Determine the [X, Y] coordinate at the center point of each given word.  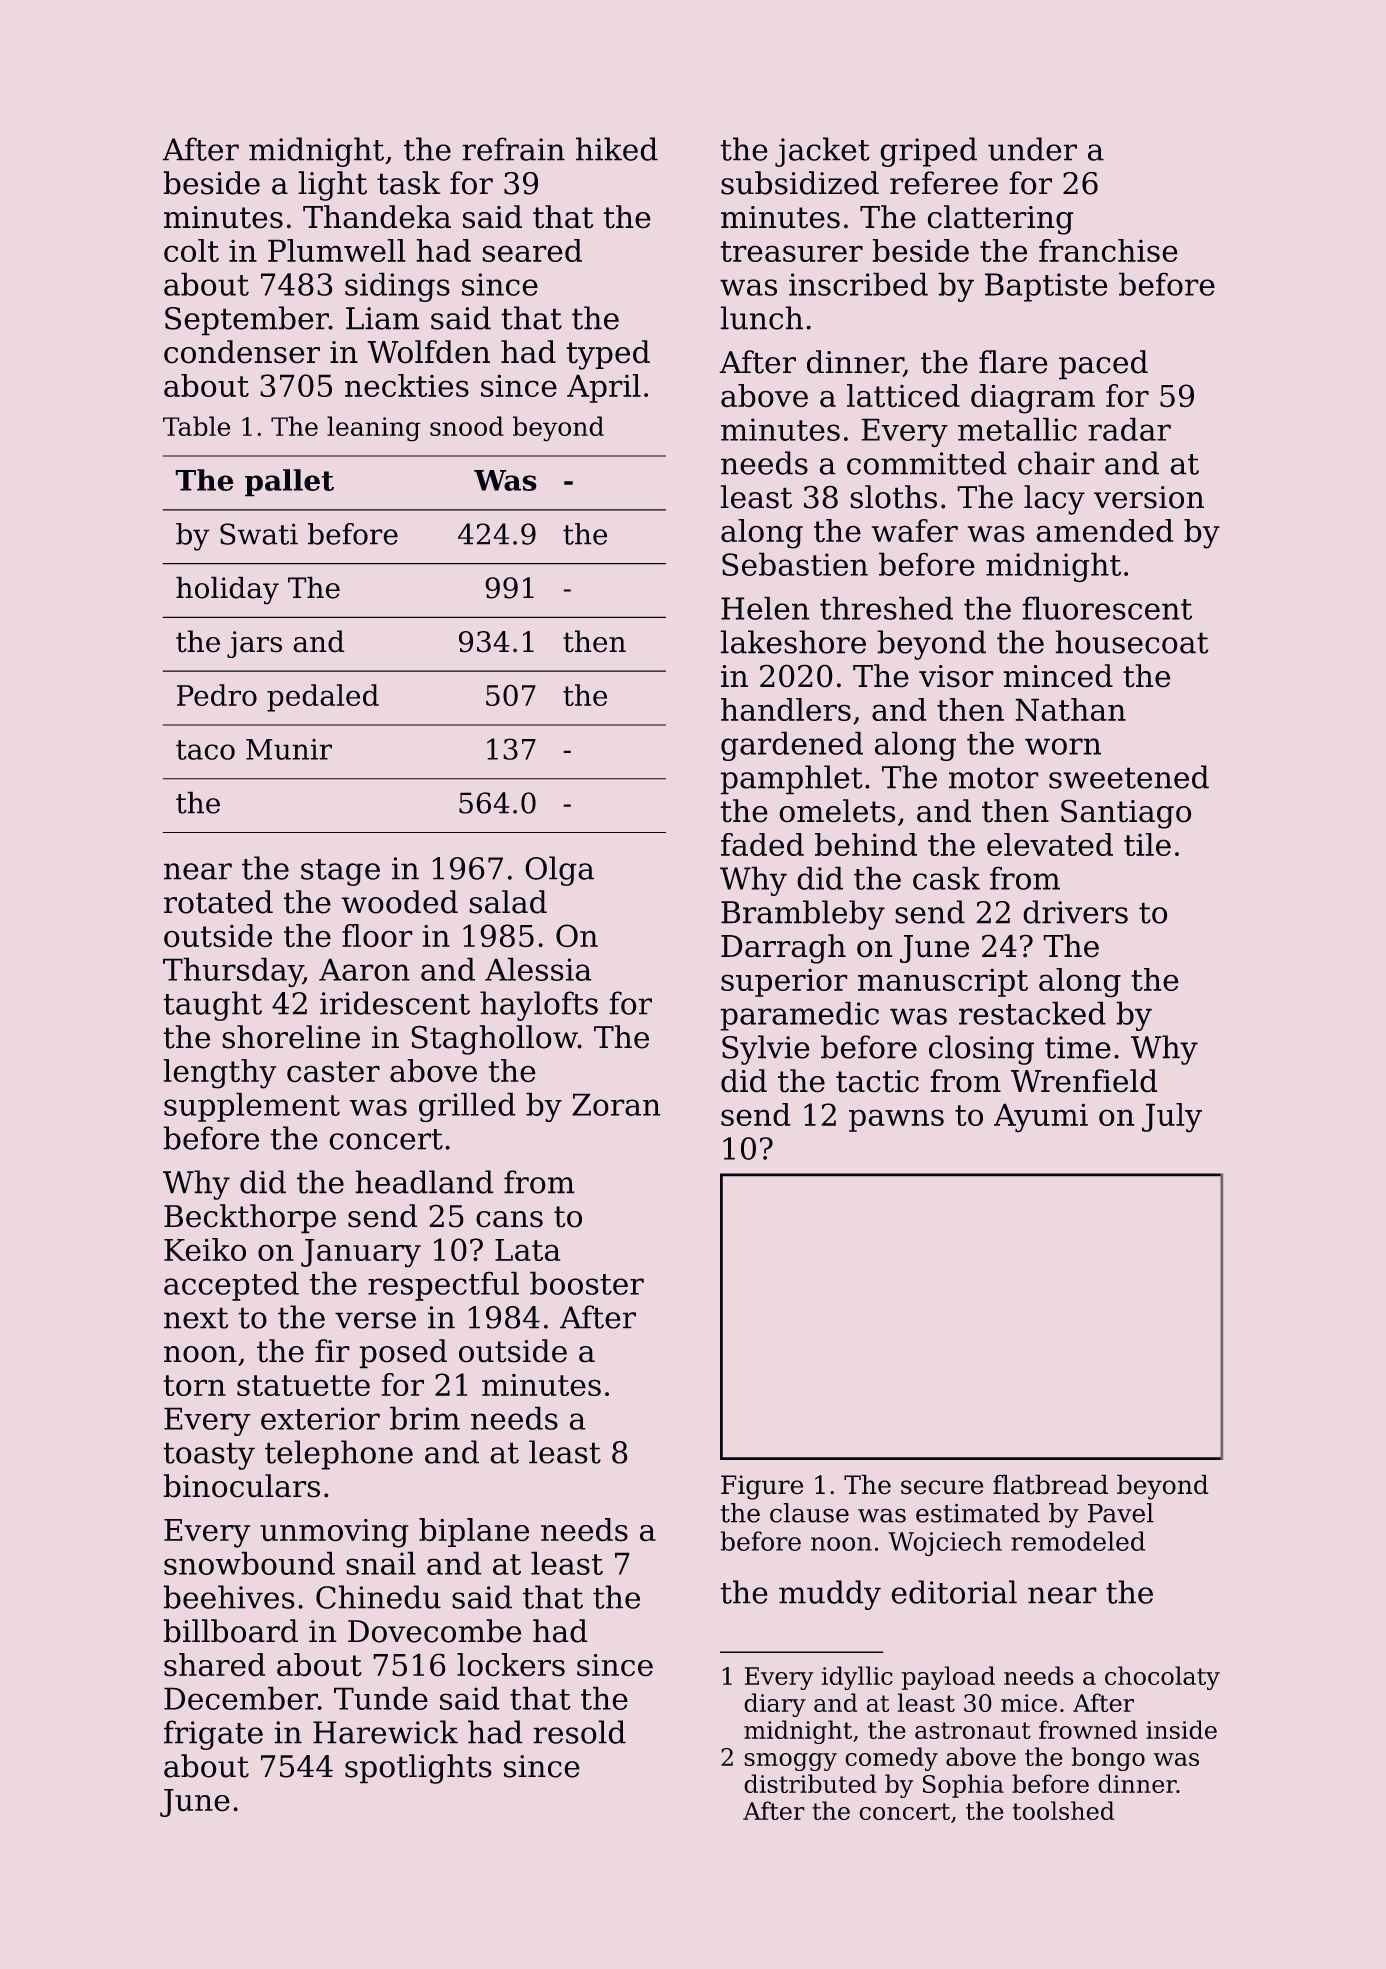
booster [587, 1283]
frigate [213, 1735]
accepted [231, 1286]
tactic [877, 1081]
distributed [810, 1783]
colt [191, 250]
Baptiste [1046, 287]
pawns [896, 1121]
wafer [915, 530]
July [1172, 1117]
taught [213, 1006]
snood [467, 426]
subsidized [800, 183]
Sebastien [795, 564]
